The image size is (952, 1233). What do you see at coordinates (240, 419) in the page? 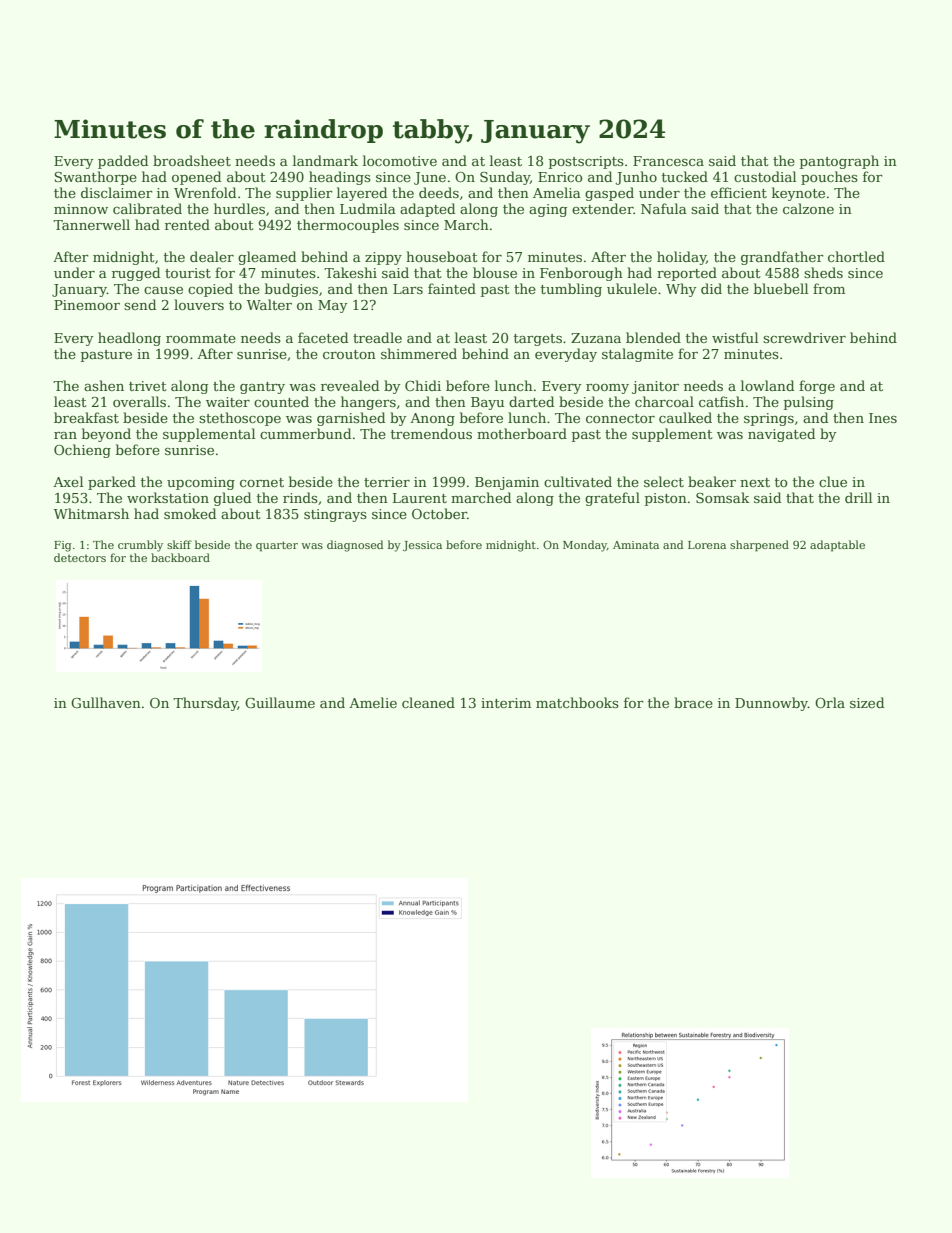
I see `stethoscope` at bounding box center [240, 419].
